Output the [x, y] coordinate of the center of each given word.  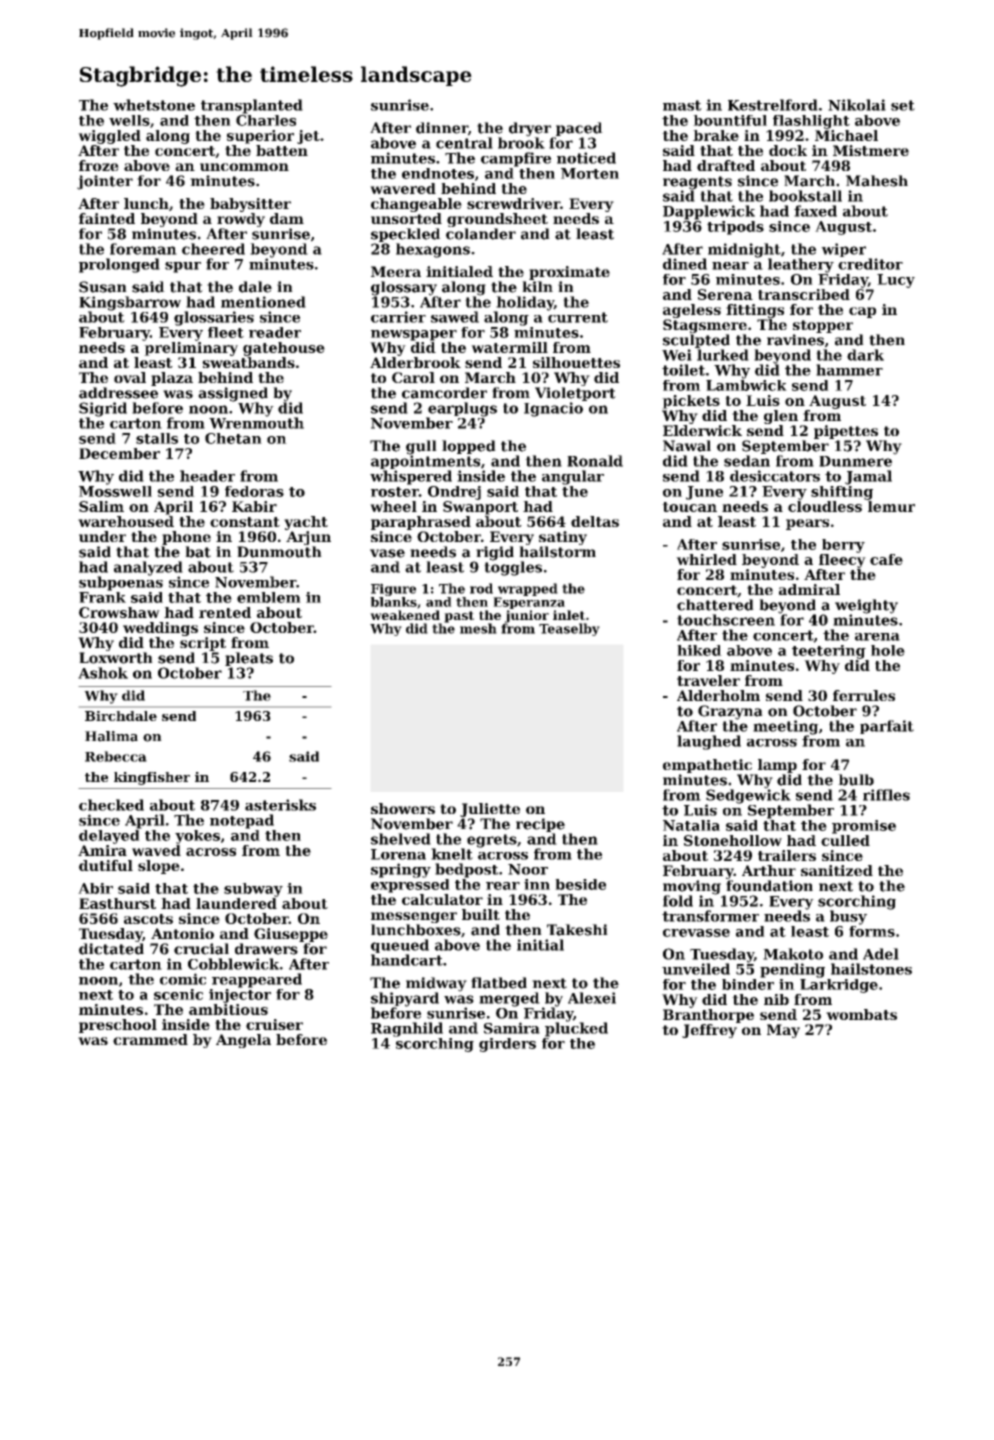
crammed [150, 1039]
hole [888, 650]
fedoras [254, 491]
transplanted [252, 106]
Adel [881, 954]
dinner [442, 128]
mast [682, 105]
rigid [495, 553]
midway [436, 984]
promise [864, 827]
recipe [540, 825]
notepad [242, 821]
